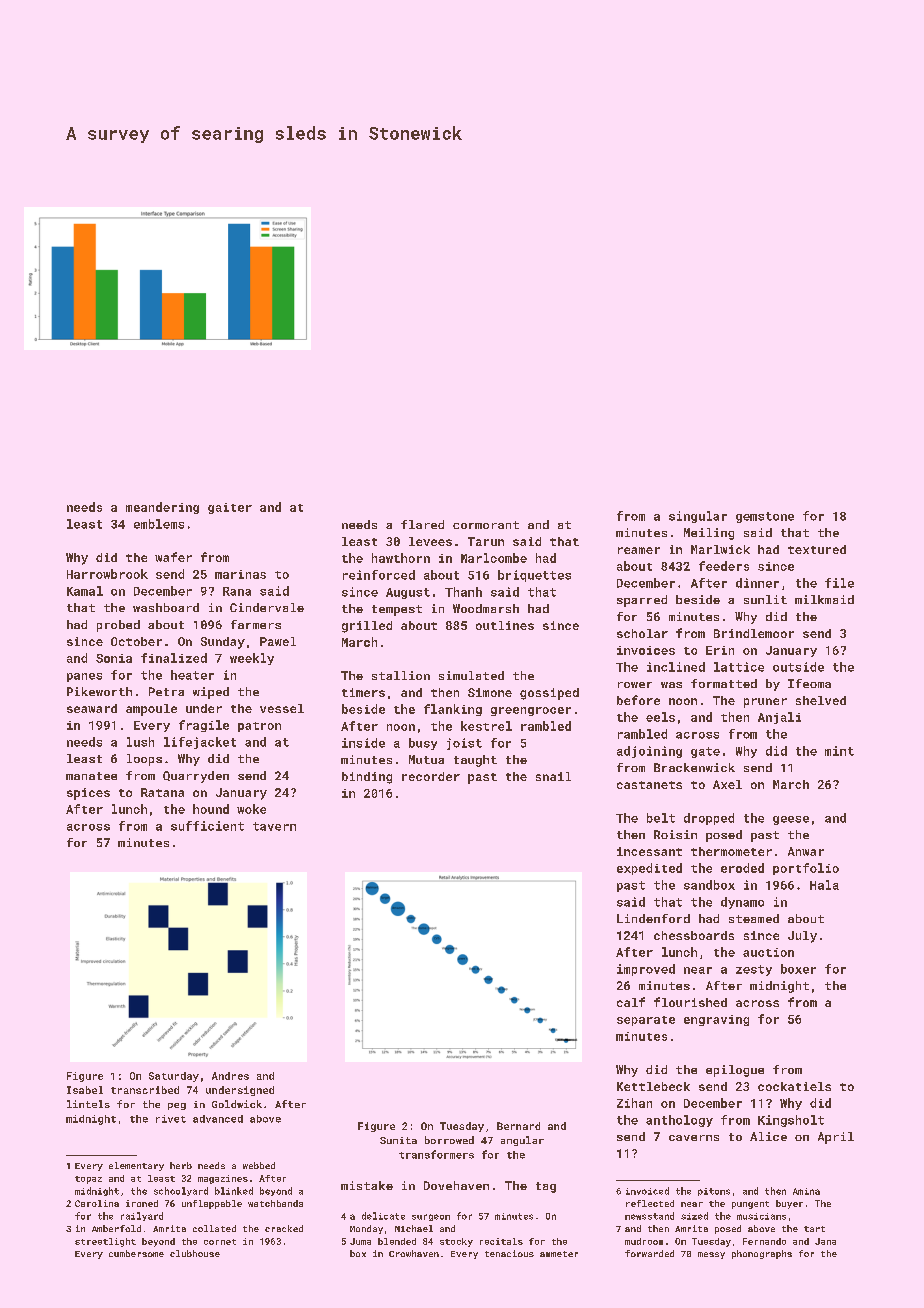 Image resolution: width=924 pixels, height=1308 pixels. Describe the element at coordinates (653, 918) in the screenshot. I see `Lindenford` at that location.
